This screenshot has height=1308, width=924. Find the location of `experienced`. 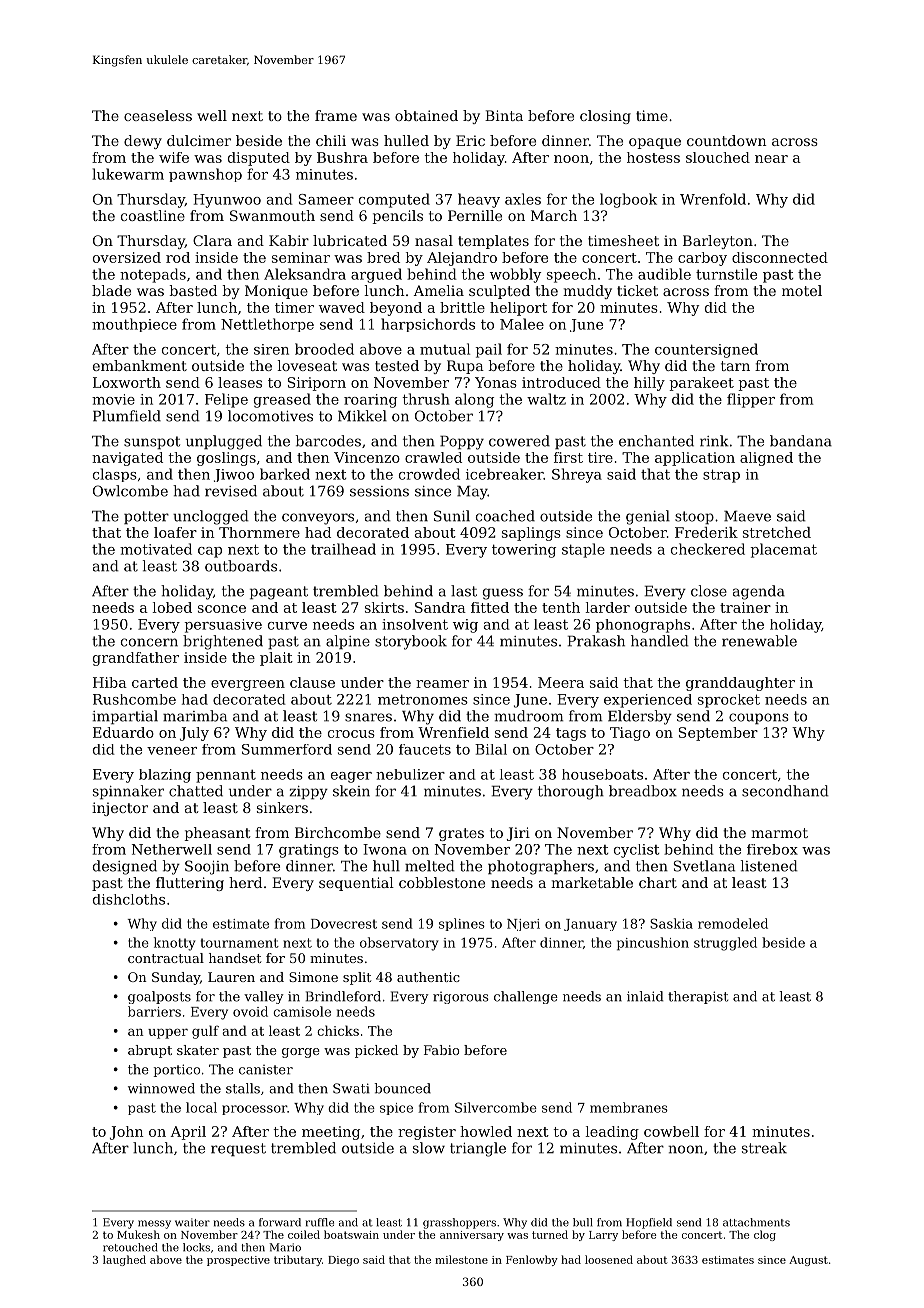

experienced is located at coordinates (648, 701).
